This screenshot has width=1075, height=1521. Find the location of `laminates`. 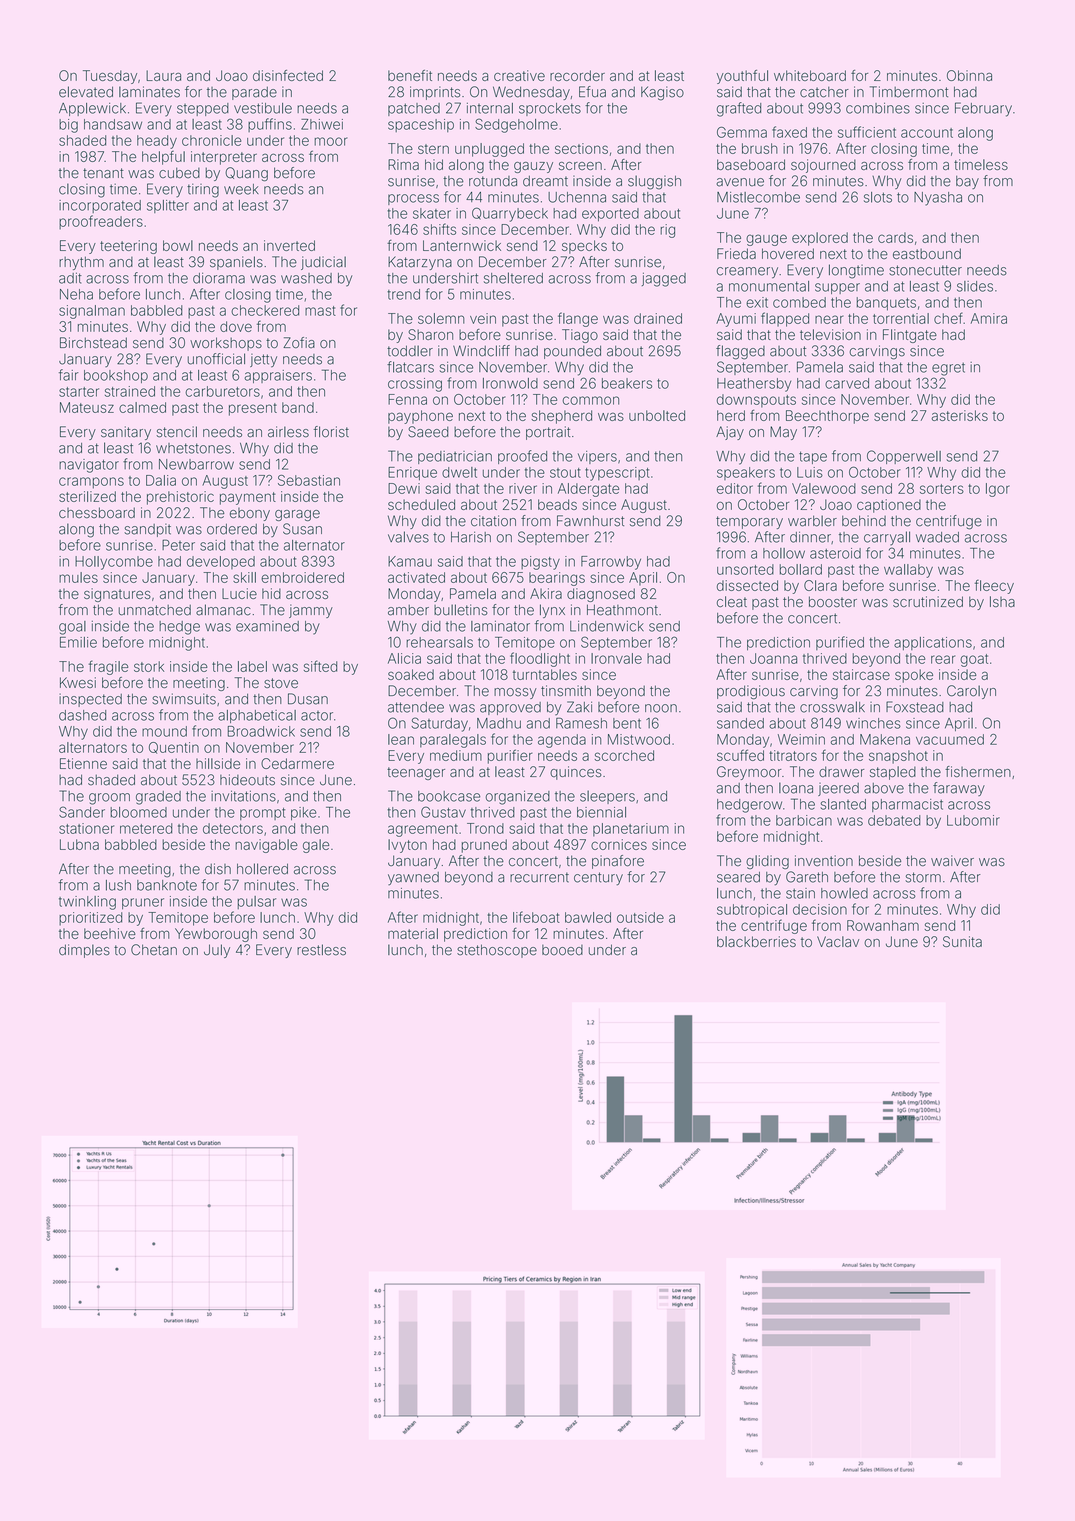

laminates is located at coordinates (149, 92).
